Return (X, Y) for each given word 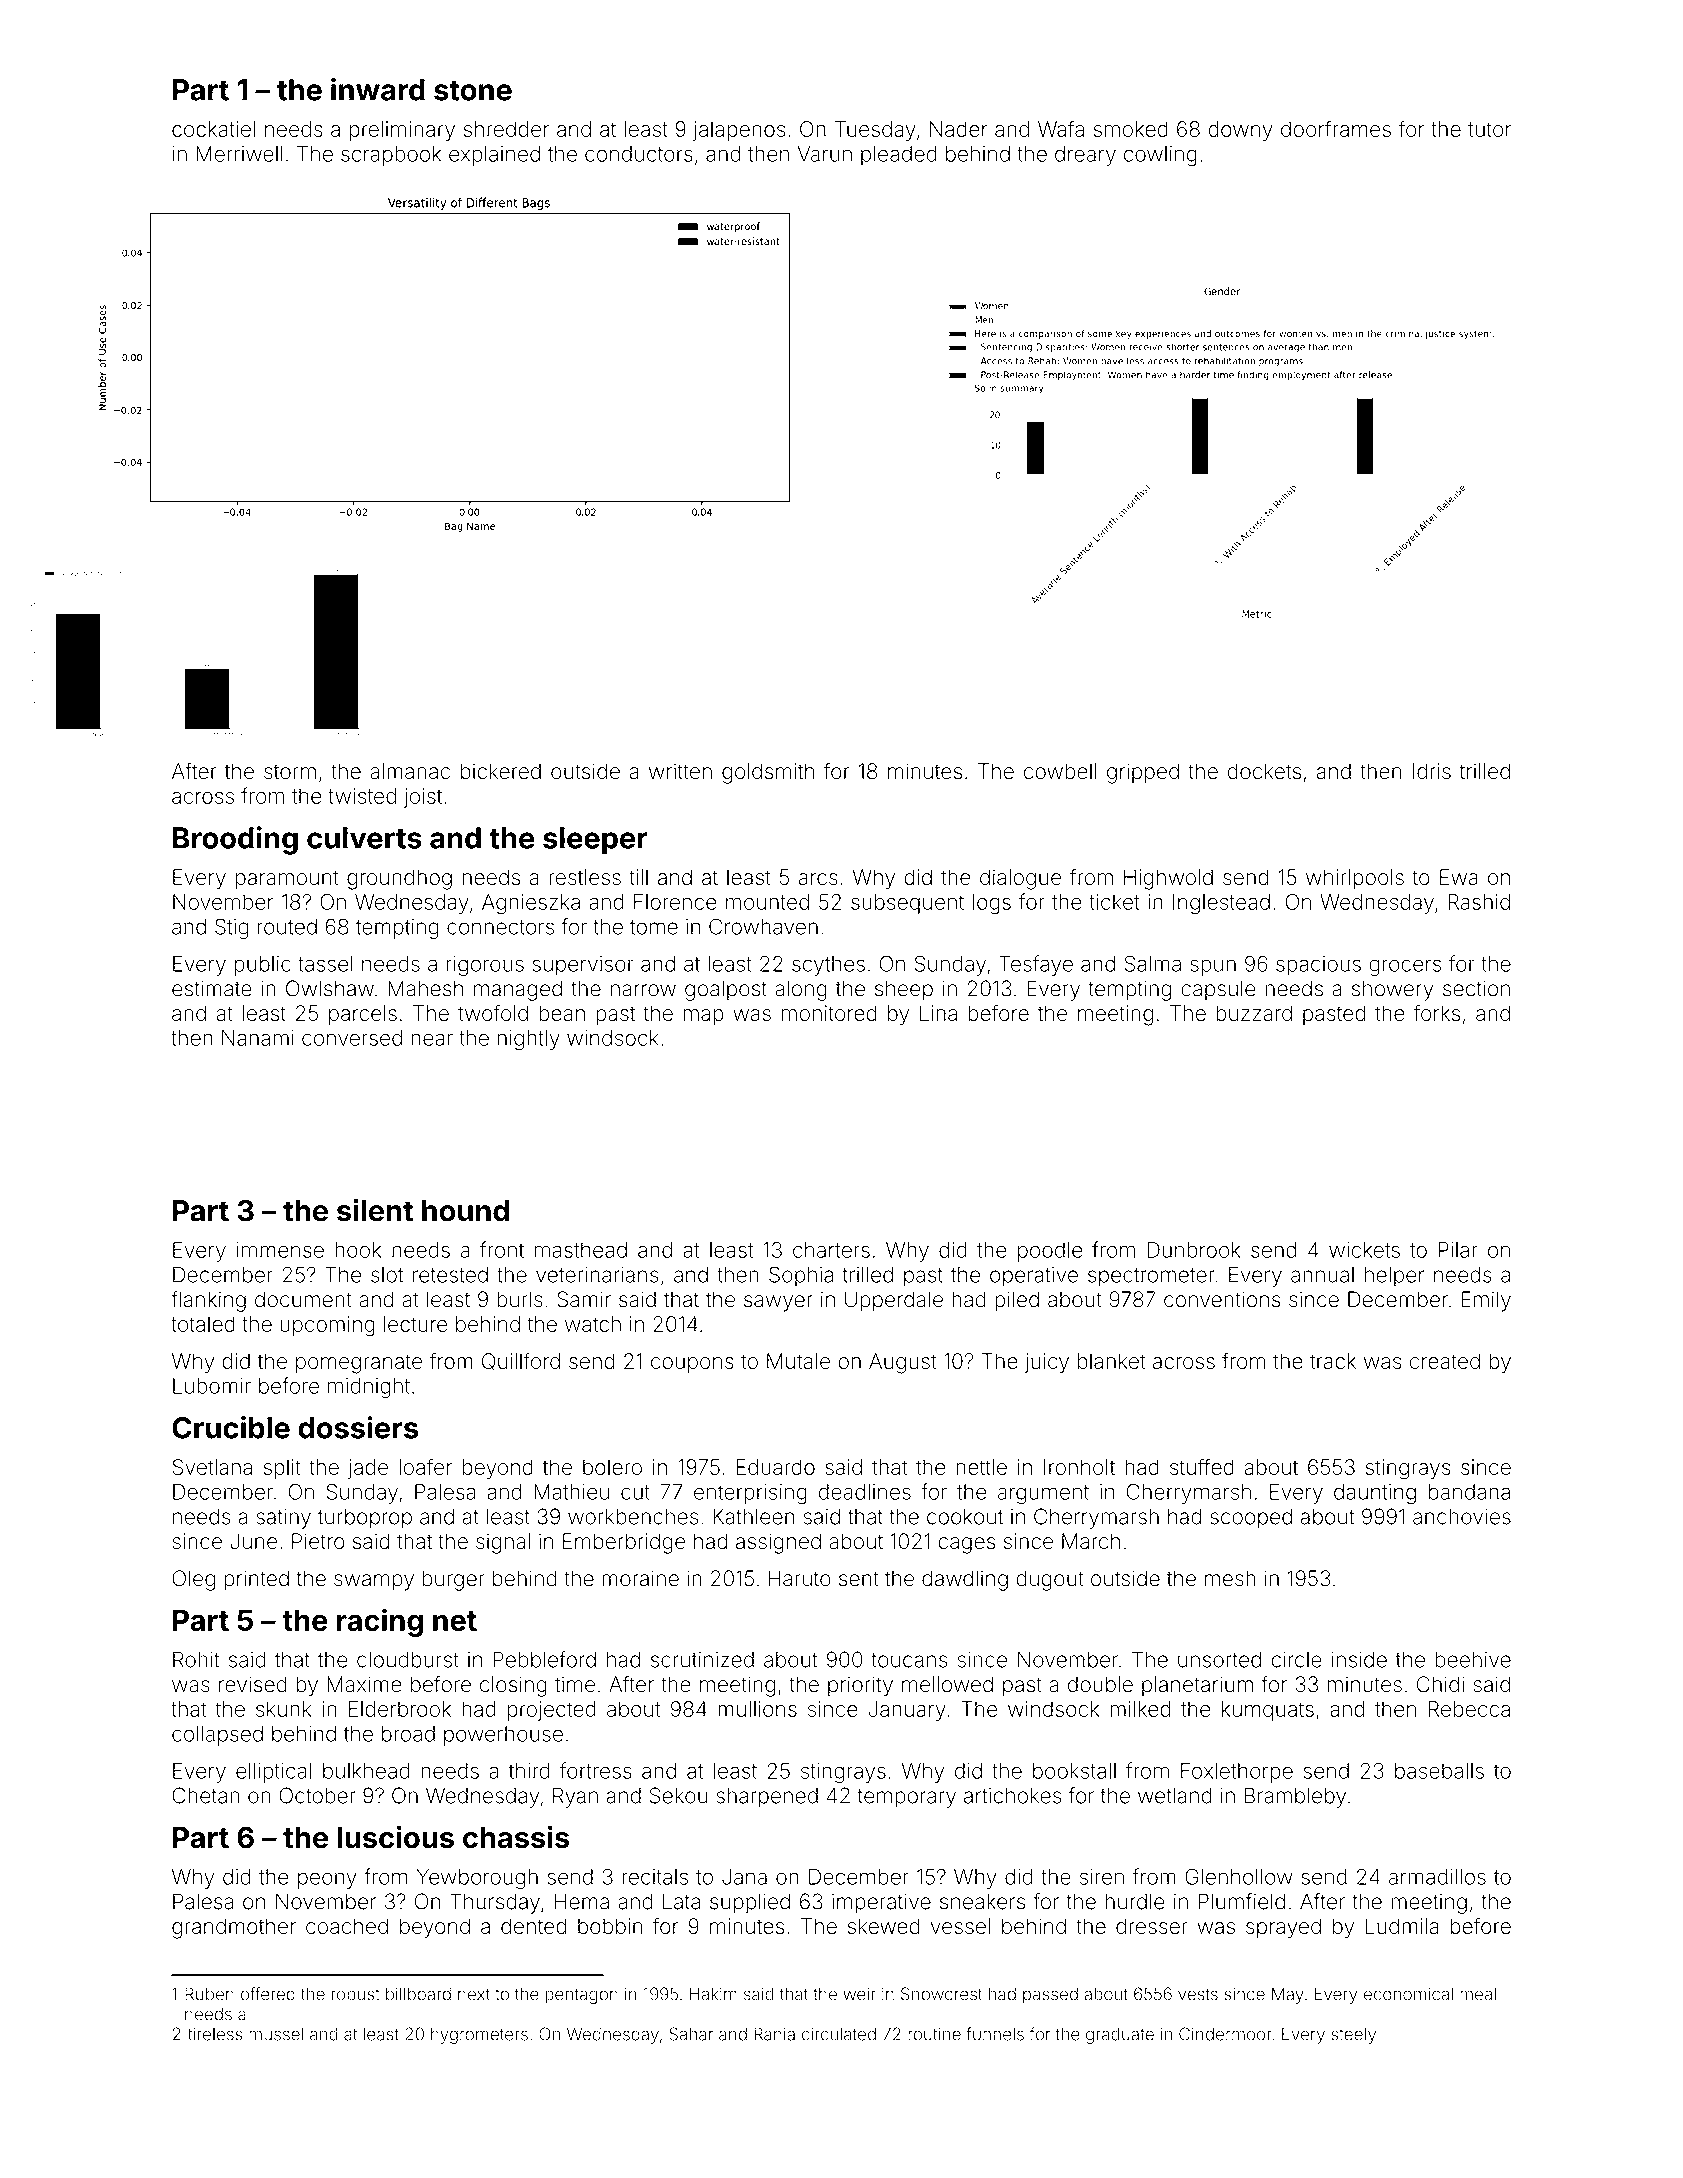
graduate (1120, 2036)
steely (1353, 2035)
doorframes (1336, 128)
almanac (410, 771)
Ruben (209, 1994)
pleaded (899, 156)
